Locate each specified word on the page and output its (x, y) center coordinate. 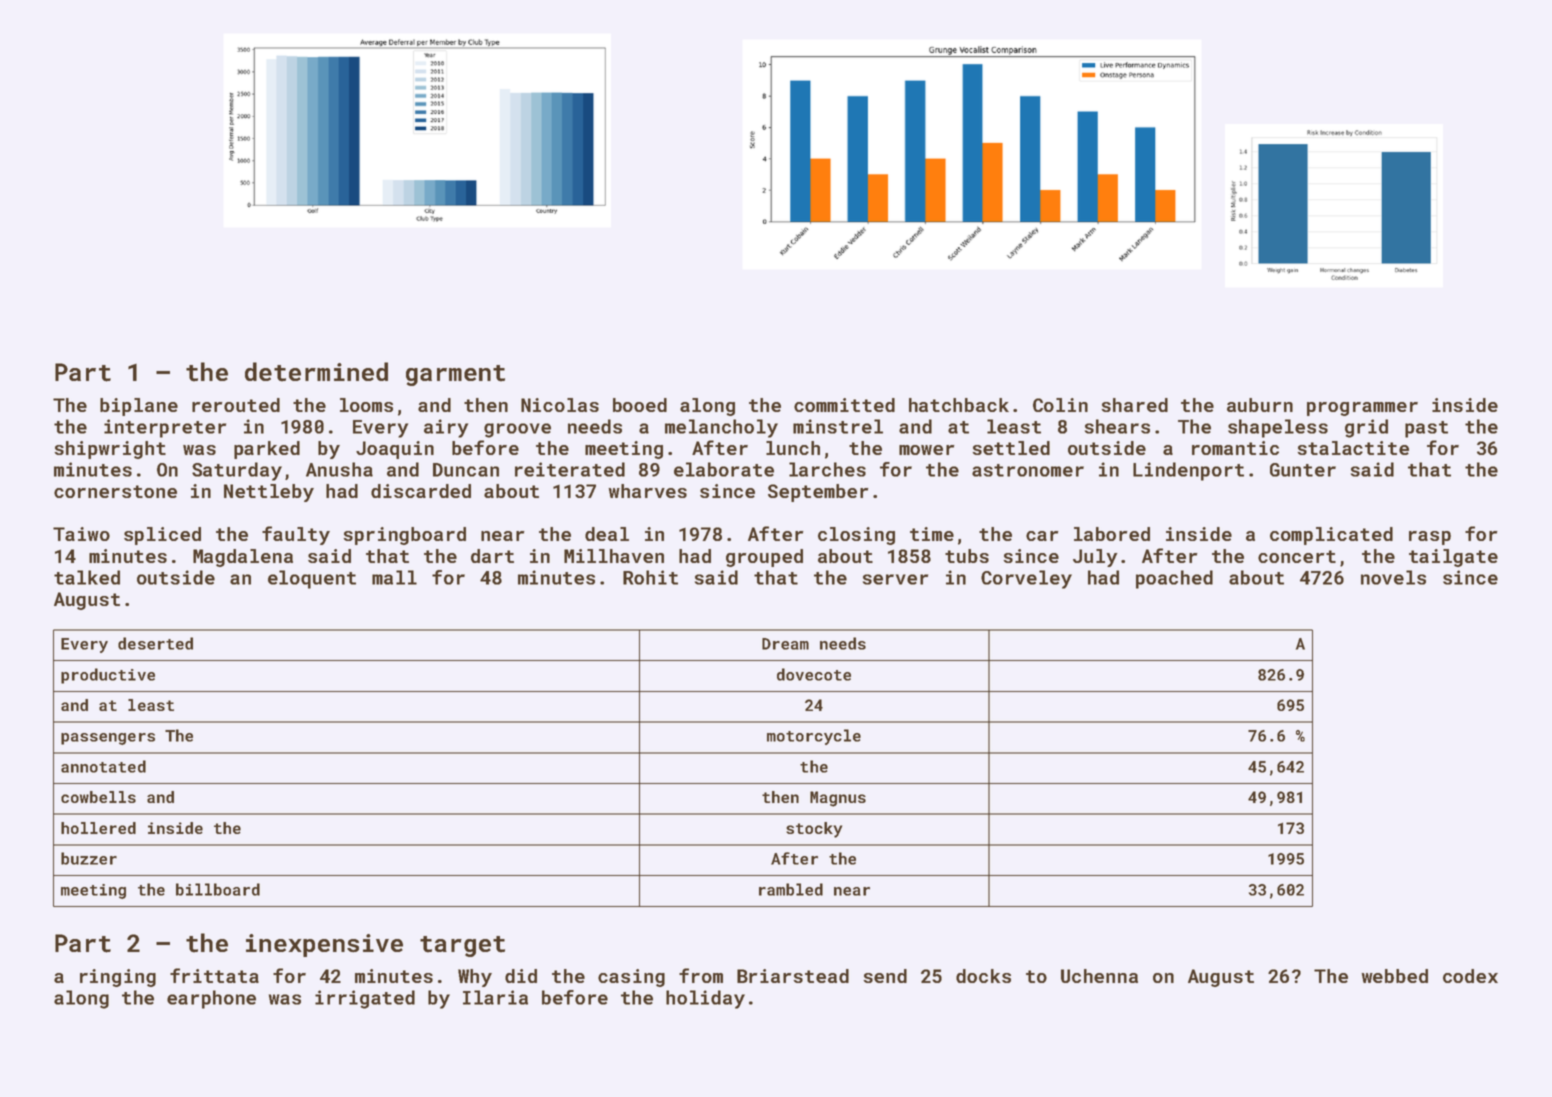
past (1426, 429)
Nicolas (560, 405)
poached (1174, 579)
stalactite (1353, 448)
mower (927, 450)
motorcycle (814, 737)
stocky (814, 830)
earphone (211, 999)
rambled (791, 889)
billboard (218, 889)
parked (267, 450)
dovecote (814, 674)
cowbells (98, 797)
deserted (155, 643)
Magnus (838, 799)
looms (366, 405)
